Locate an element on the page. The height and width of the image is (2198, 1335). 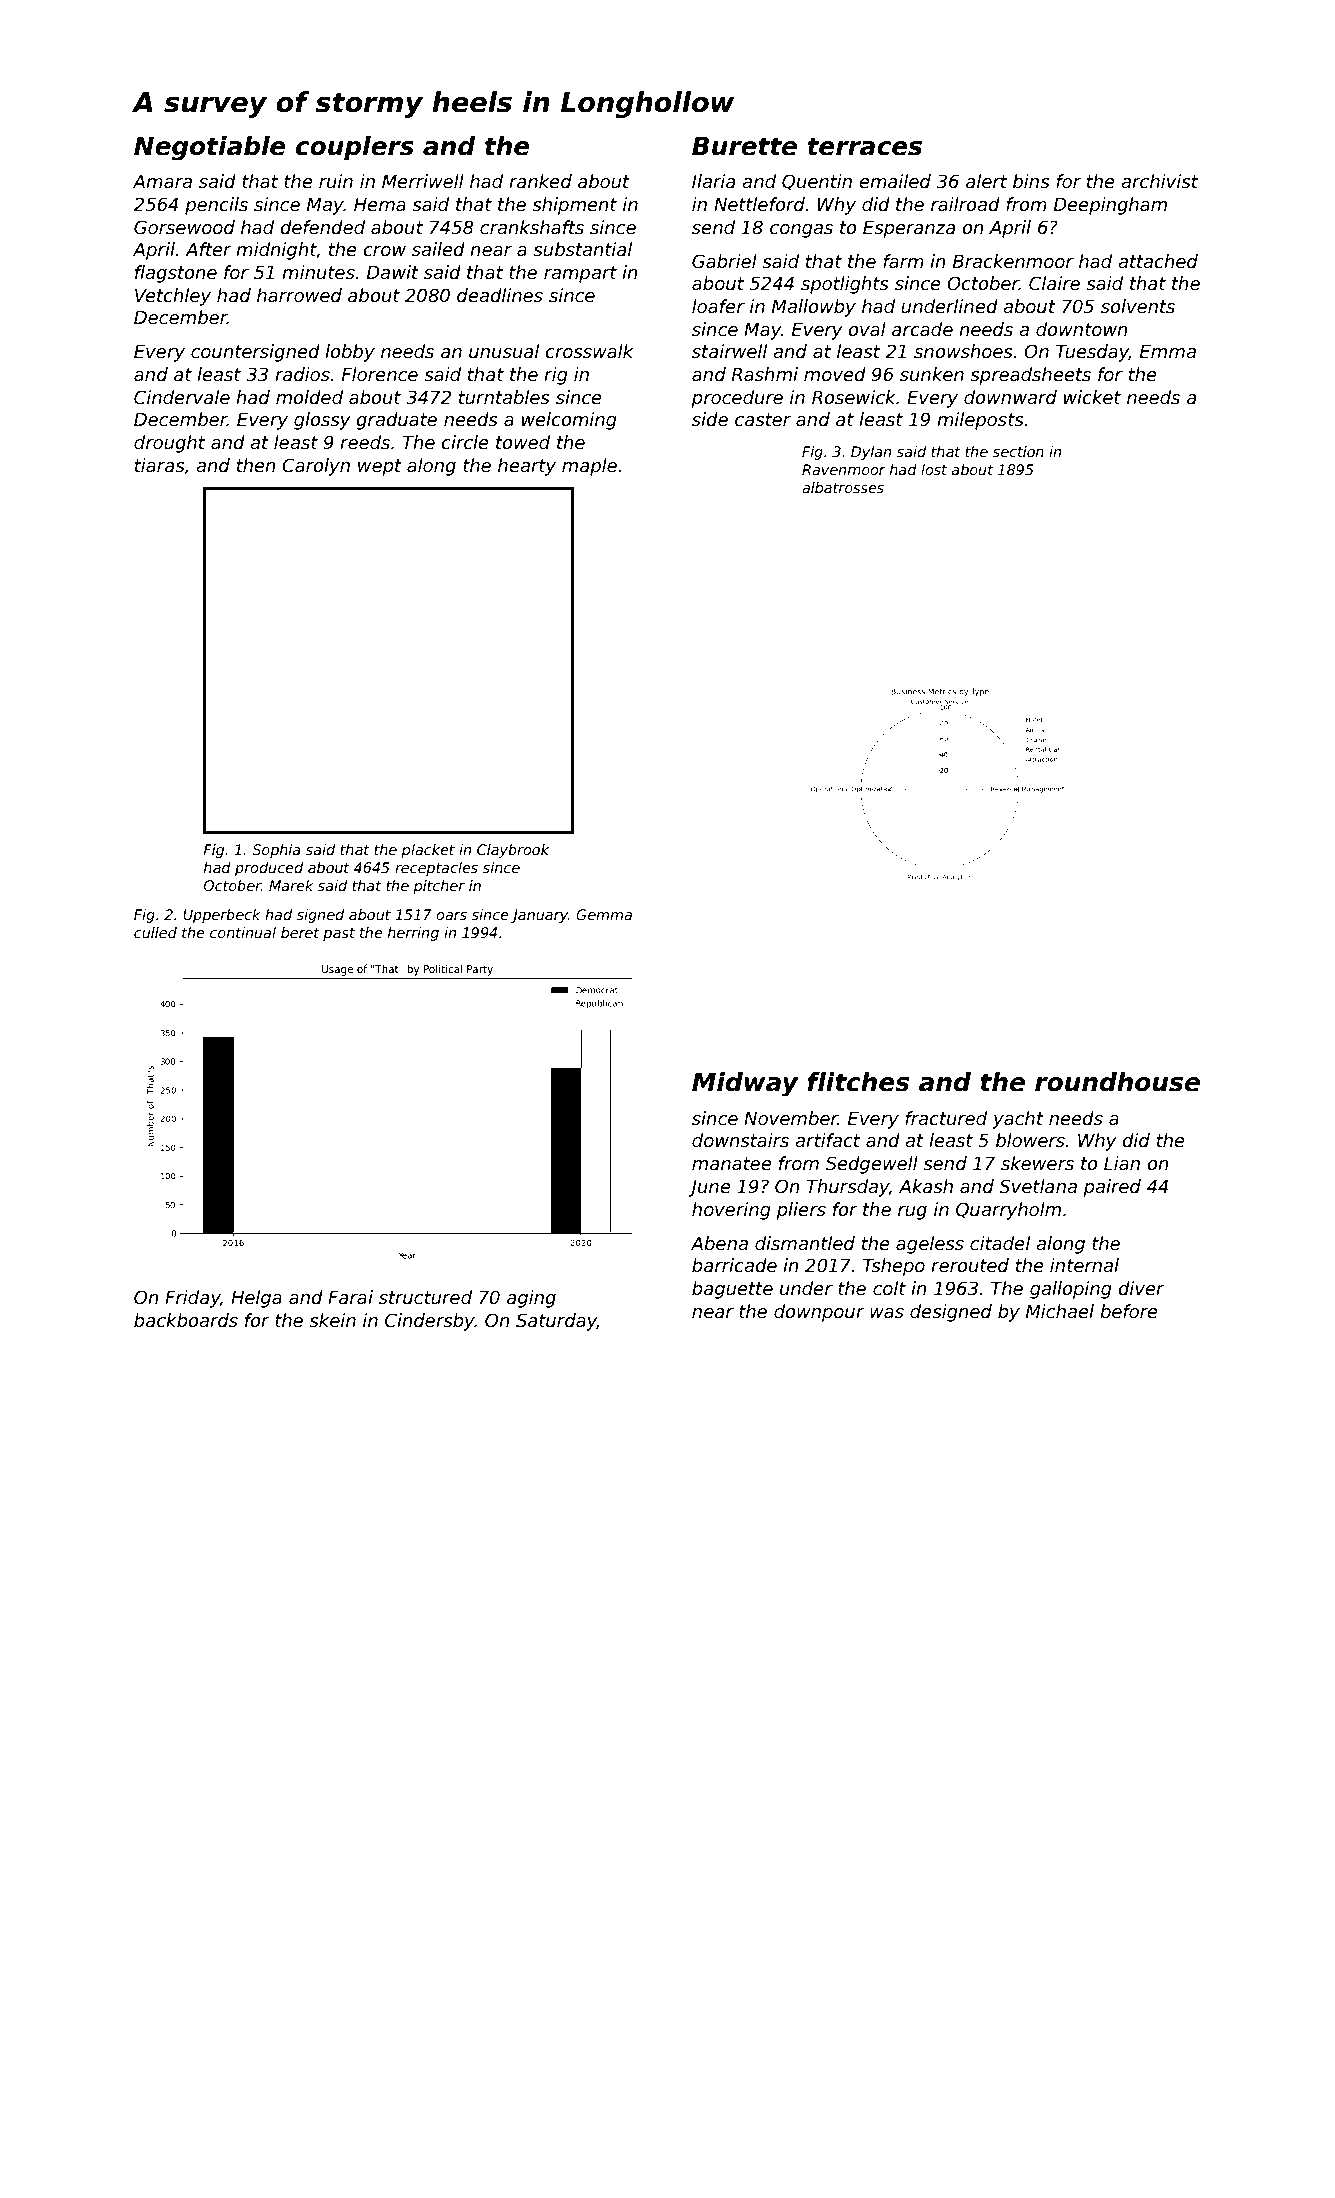
Farai is located at coordinates (350, 1297).
